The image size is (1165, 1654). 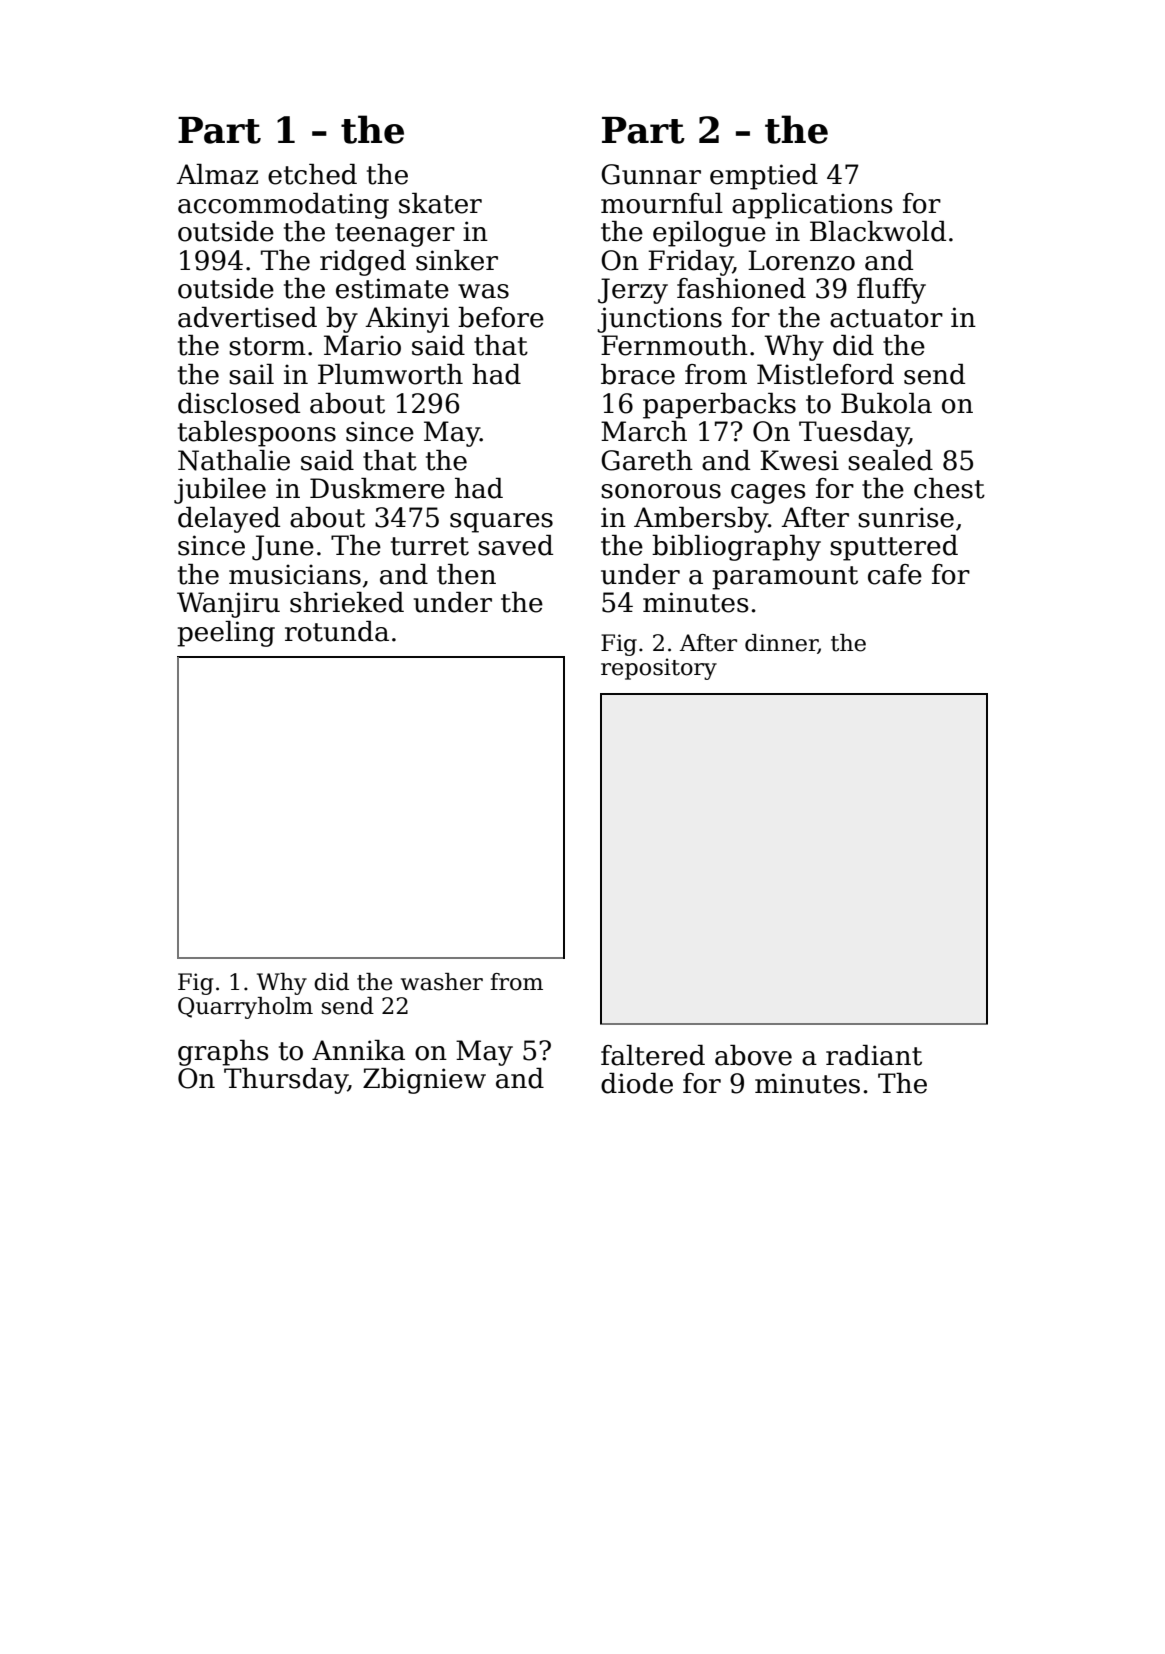 What do you see at coordinates (764, 177) in the screenshot?
I see `emptied` at bounding box center [764, 177].
